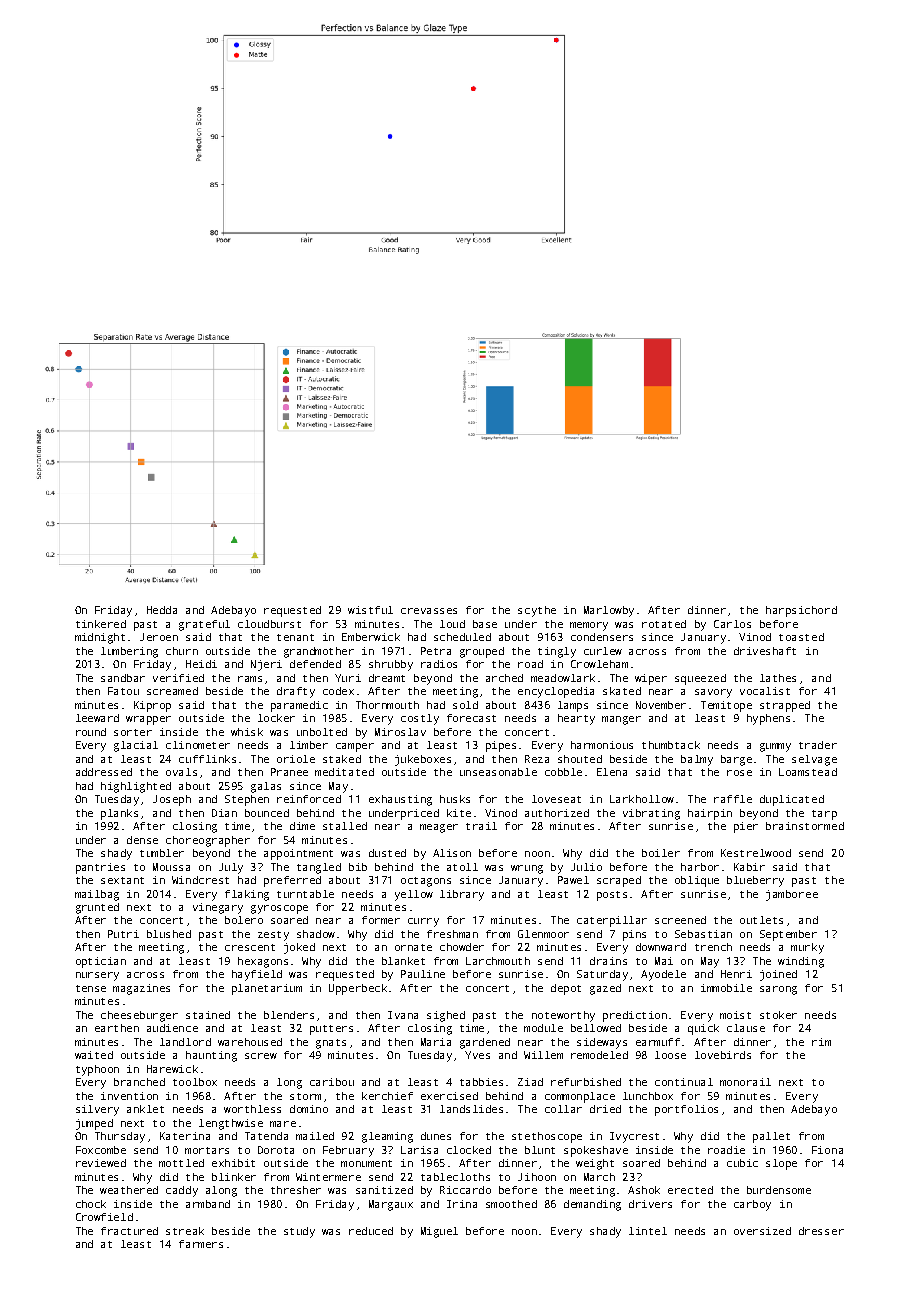  I want to click on Katerina, so click(185, 1136).
